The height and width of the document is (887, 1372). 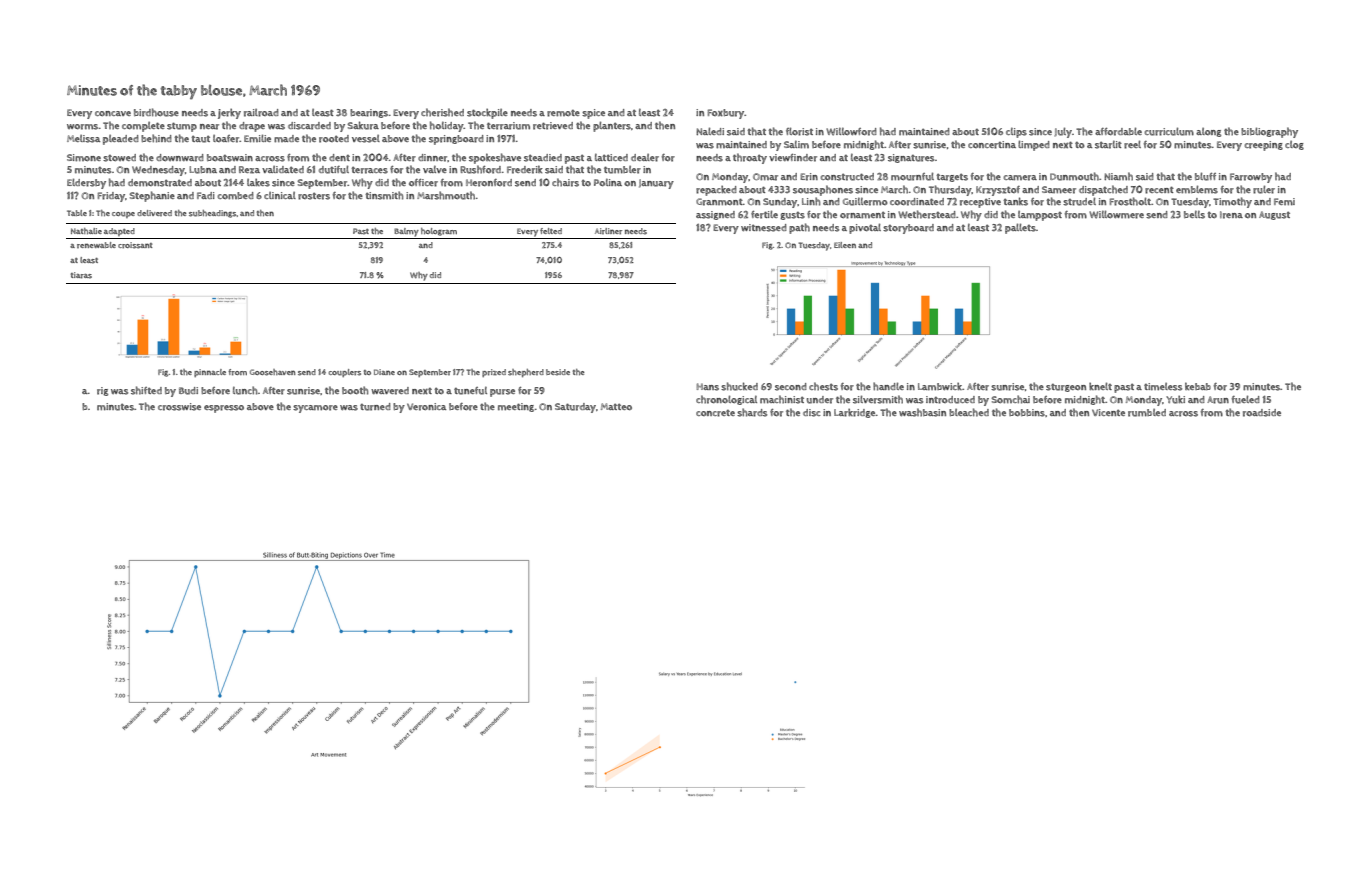 What do you see at coordinates (1205, 176) in the document?
I see `bluff` at bounding box center [1205, 176].
